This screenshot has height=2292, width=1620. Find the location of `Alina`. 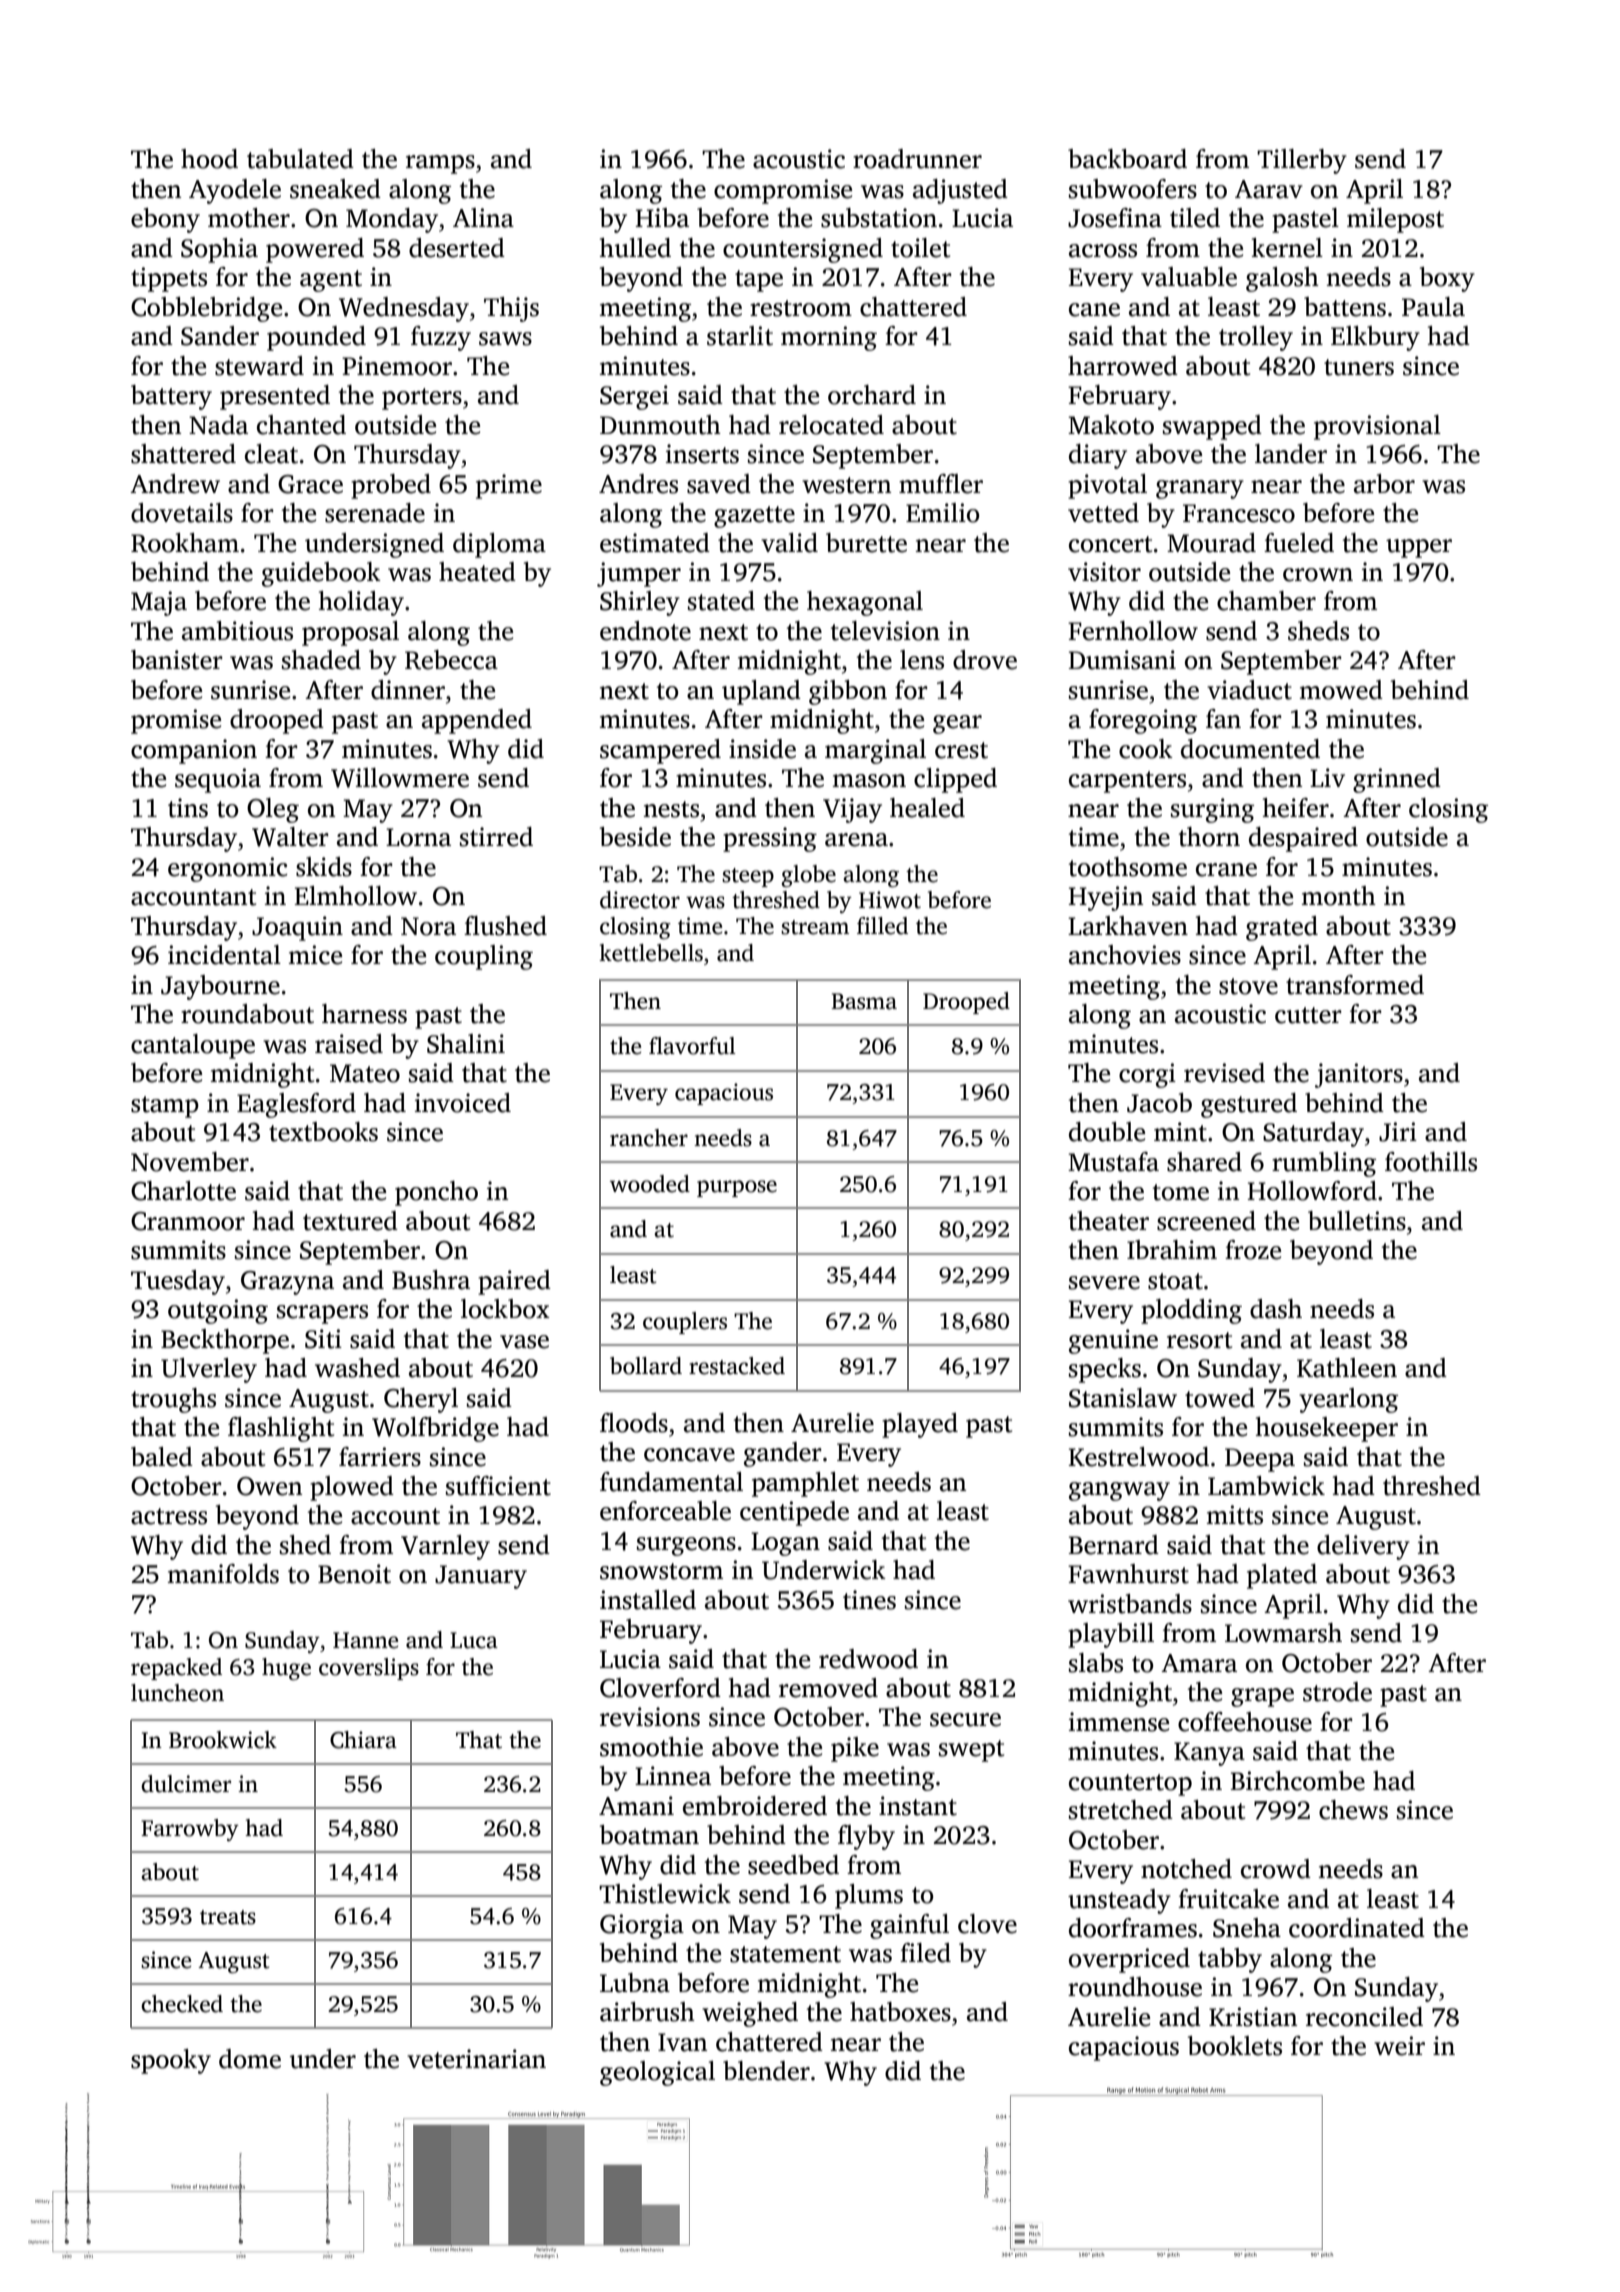

Alina is located at coordinates (483, 218).
